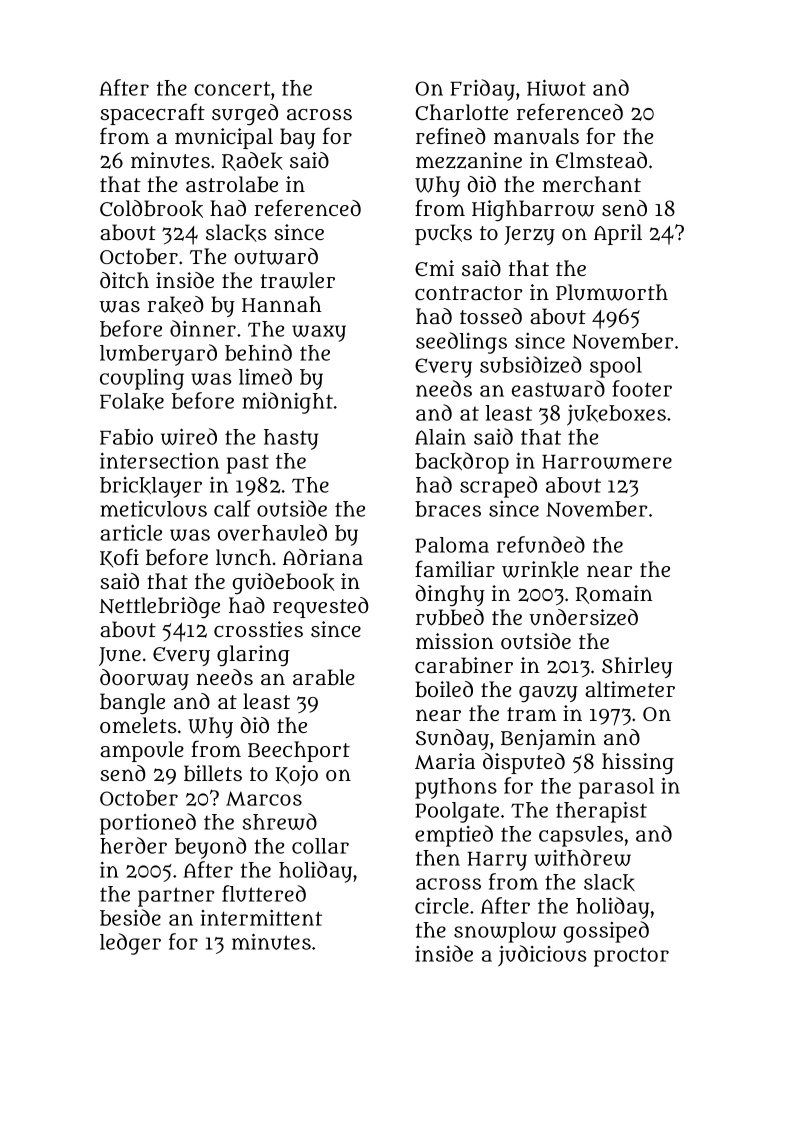 The height and width of the screenshot is (1121, 790). What do you see at coordinates (601, 812) in the screenshot?
I see `therapist` at bounding box center [601, 812].
